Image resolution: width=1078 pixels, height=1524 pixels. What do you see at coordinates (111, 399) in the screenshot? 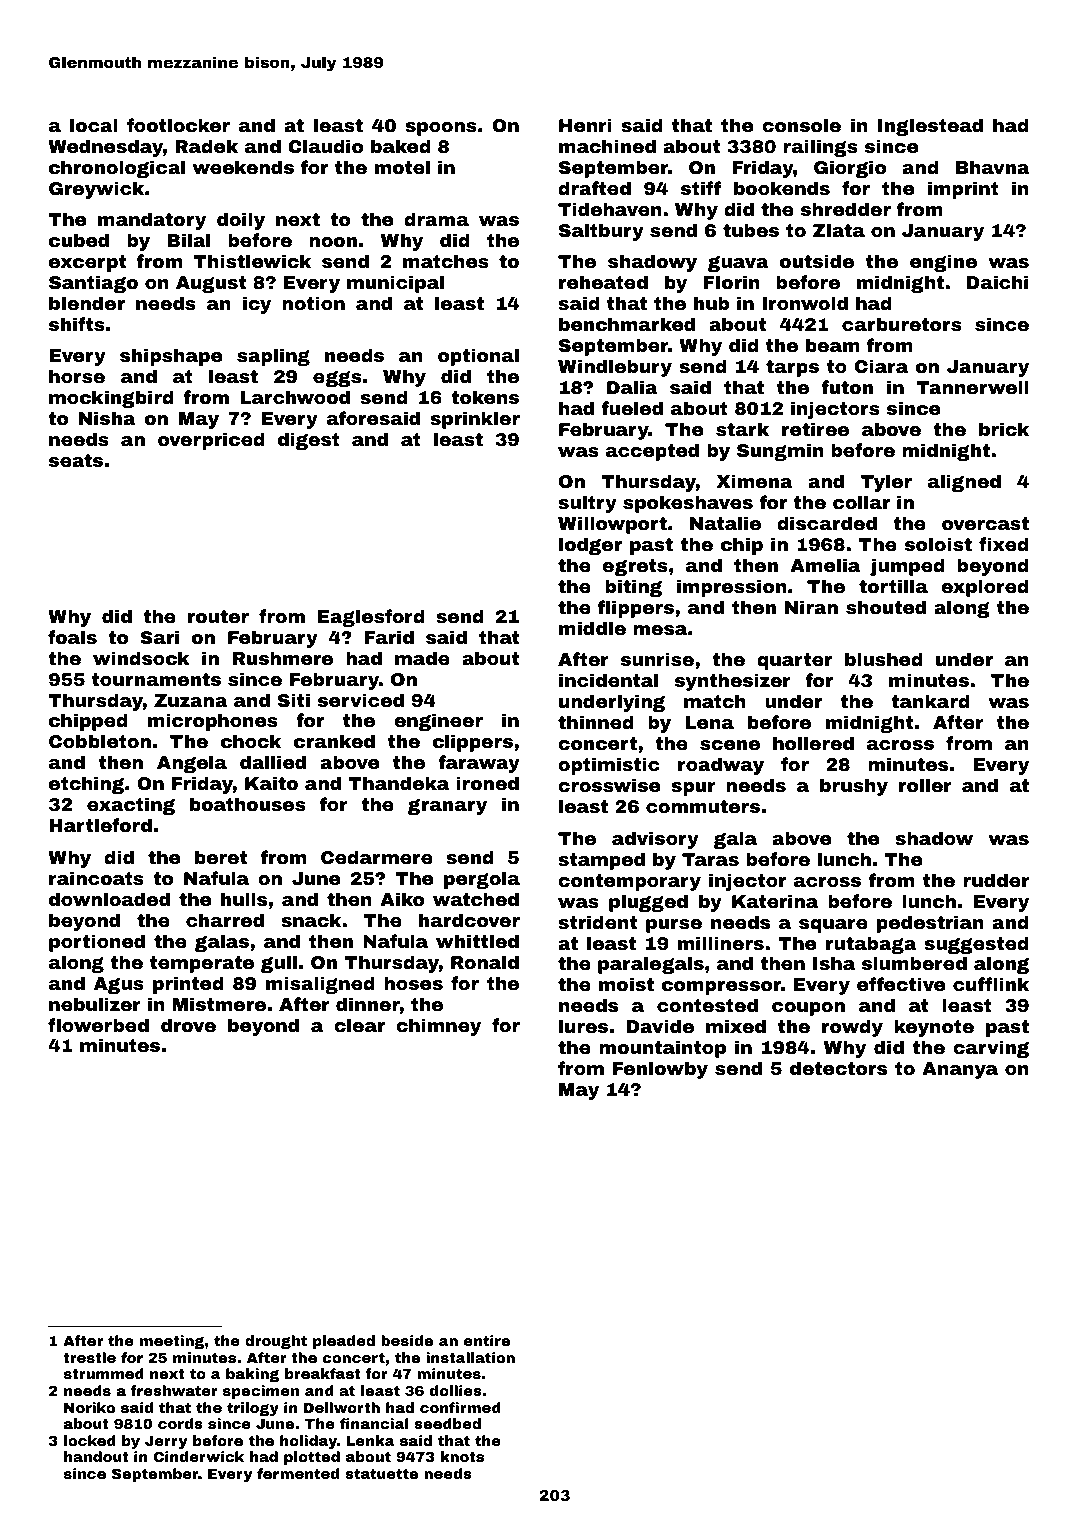
I see `mockingbird` at bounding box center [111, 399].
